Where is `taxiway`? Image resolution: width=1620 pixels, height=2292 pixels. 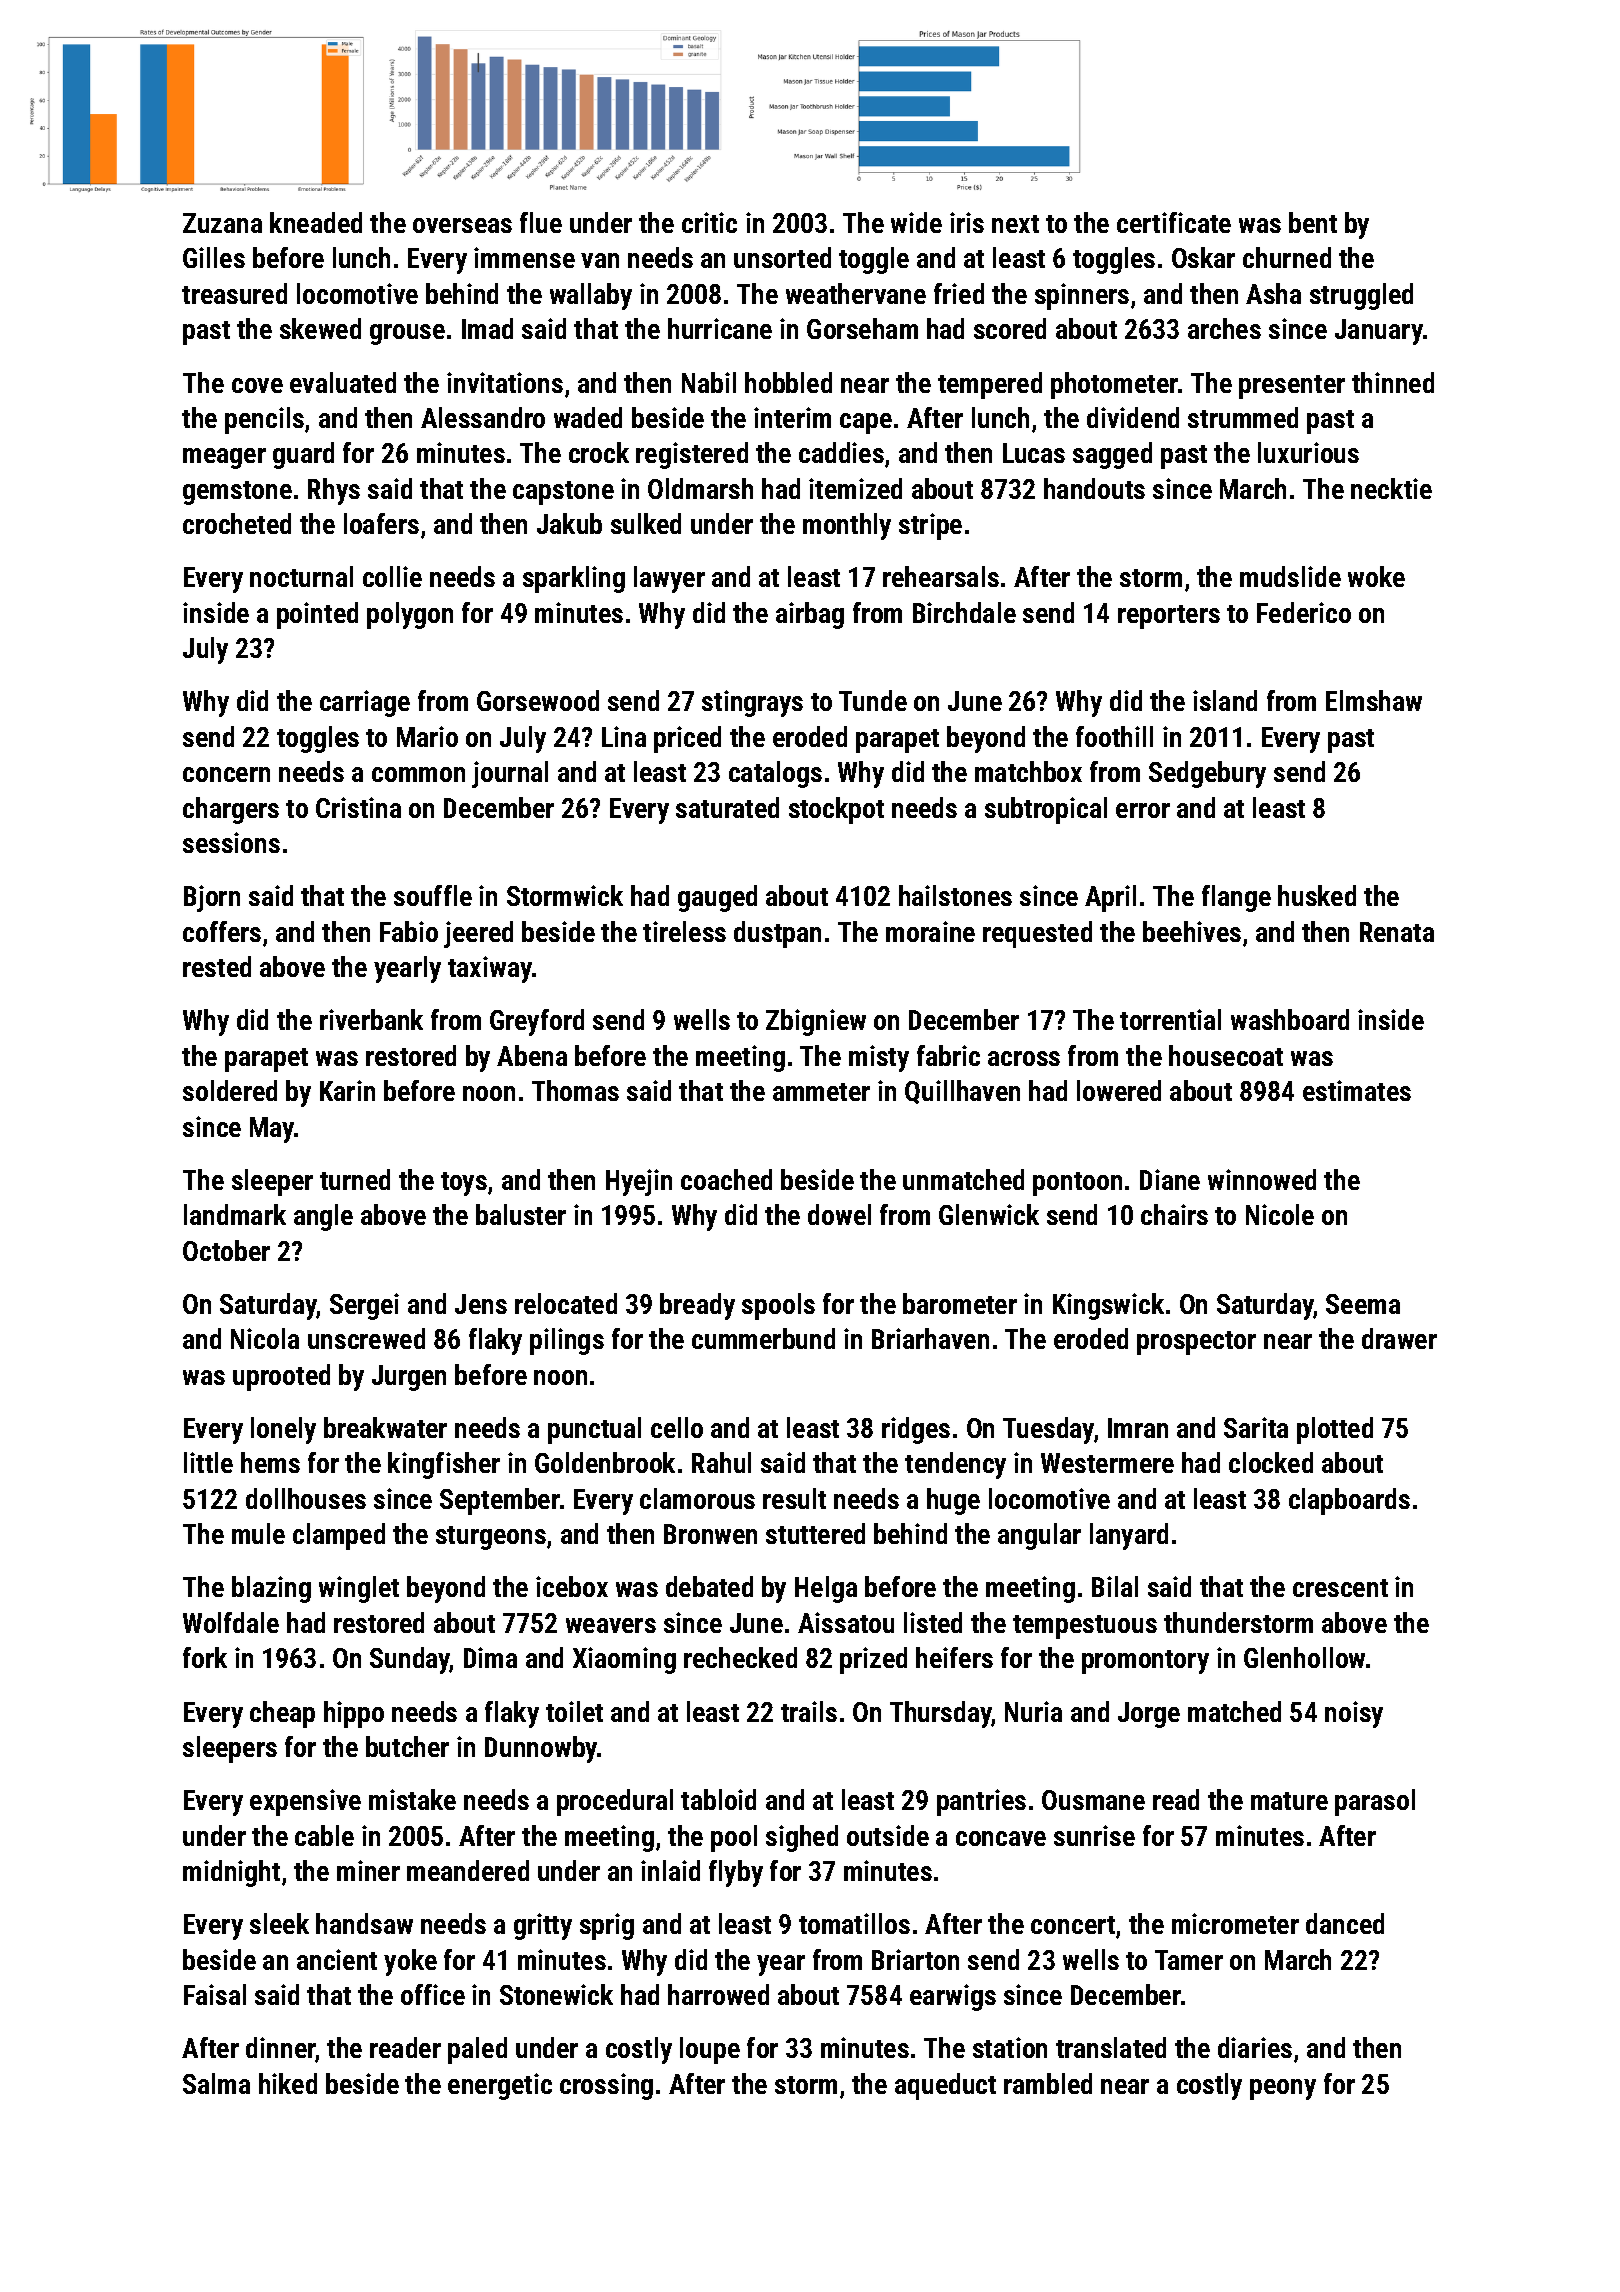
taxiway is located at coordinates (490, 969).
